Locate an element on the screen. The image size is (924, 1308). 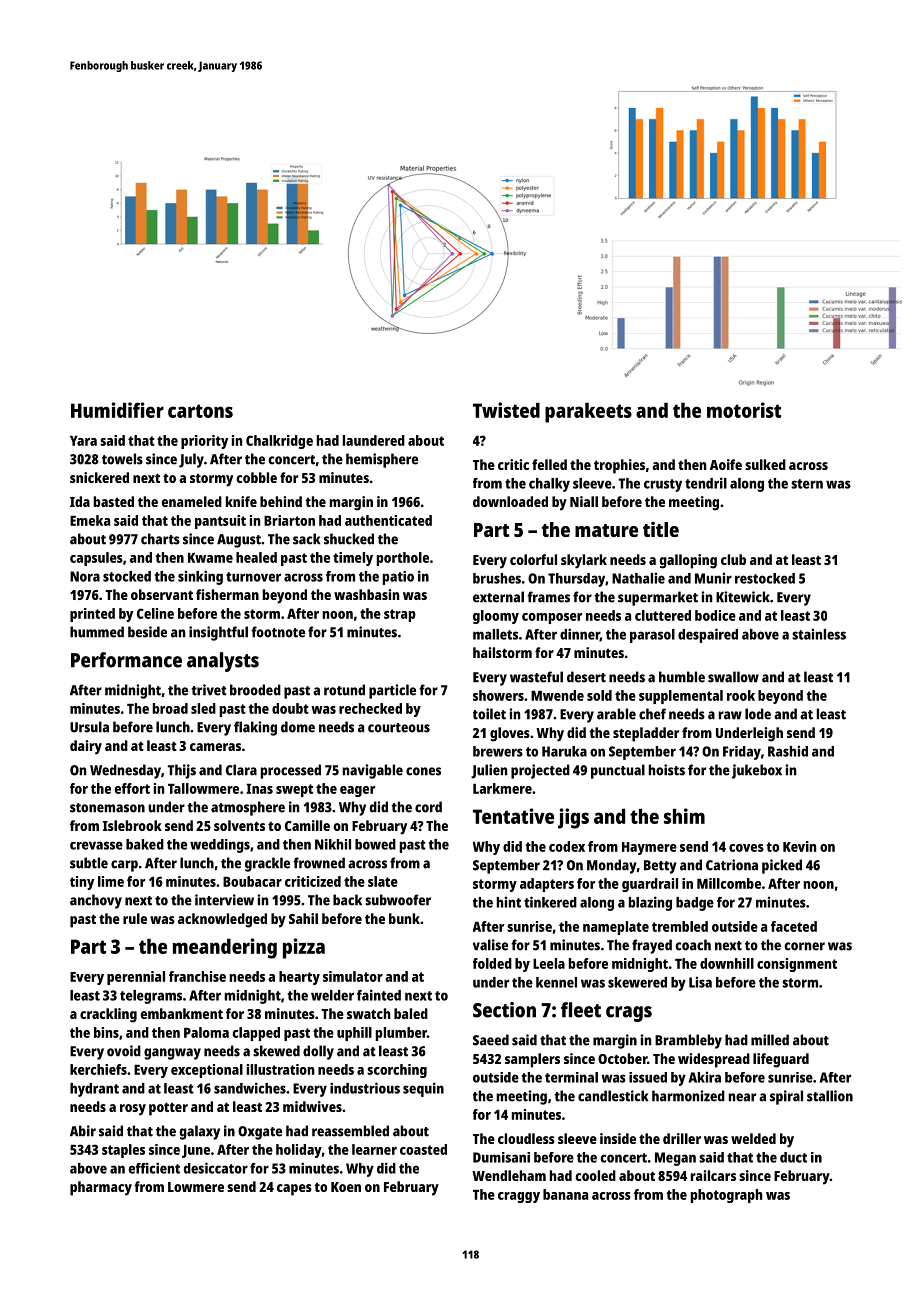
timely is located at coordinates (353, 559).
